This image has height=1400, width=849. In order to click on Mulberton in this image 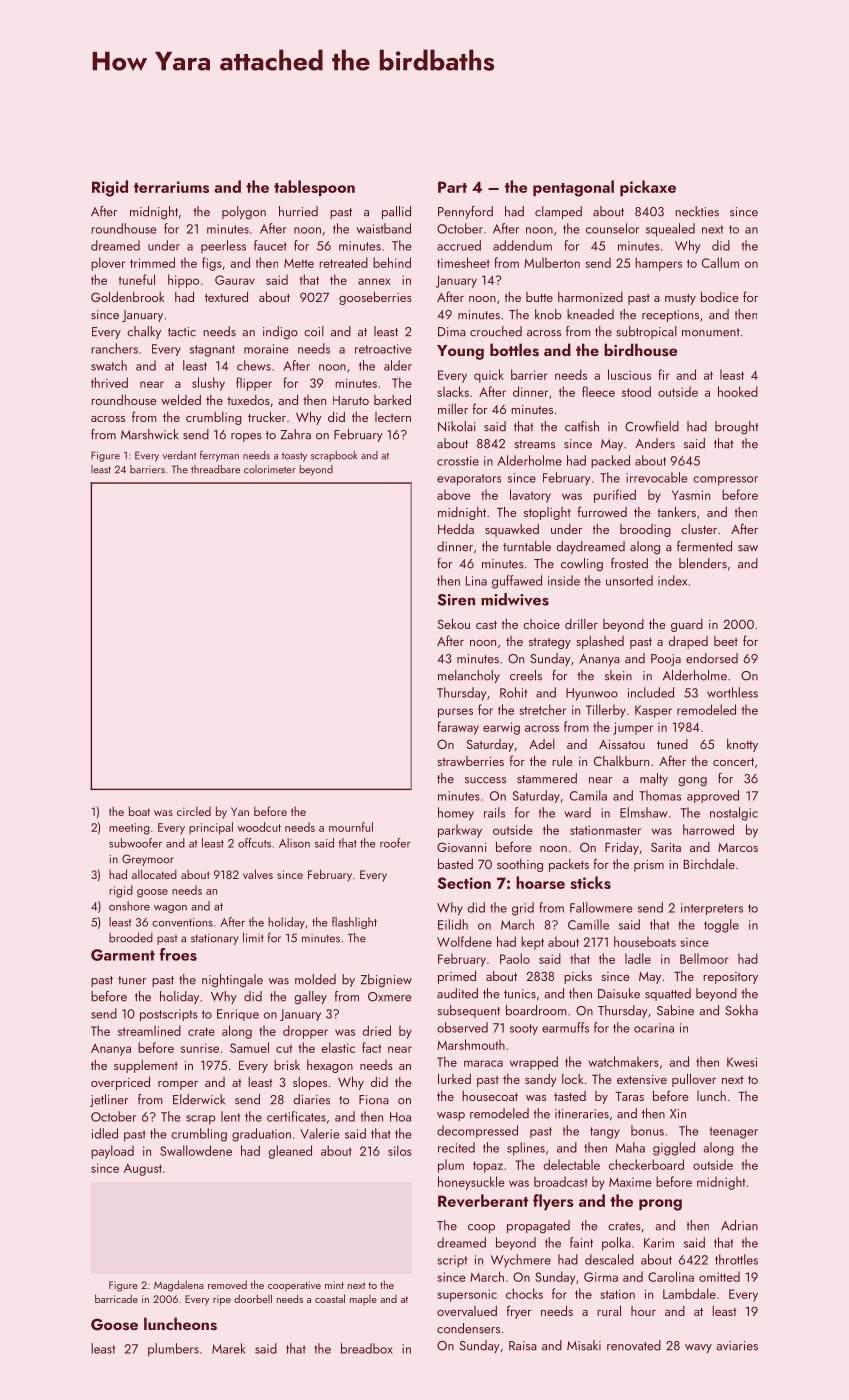, I will do `click(552, 262)`.
